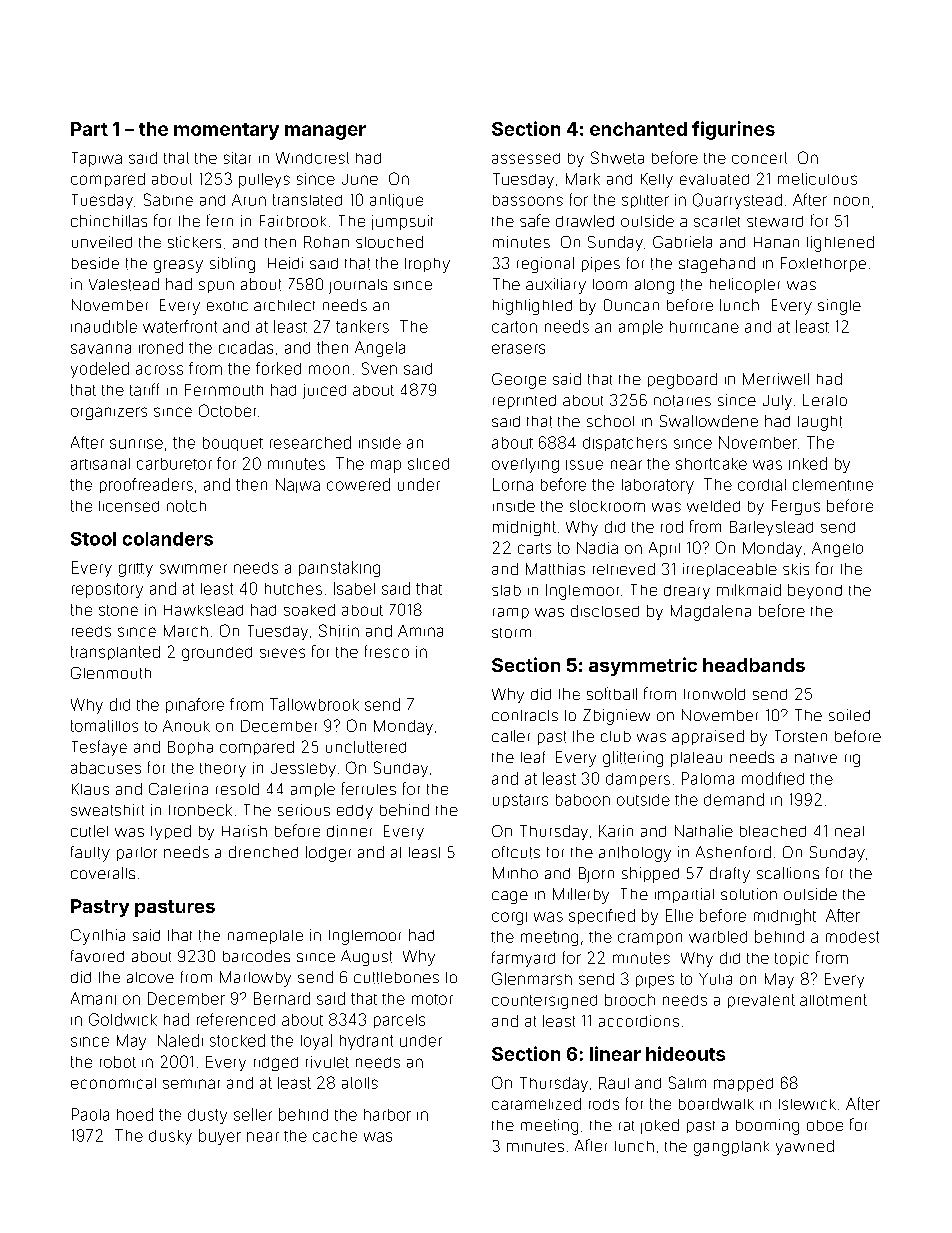  What do you see at coordinates (506, 590) in the page?
I see `slab` at bounding box center [506, 590].
